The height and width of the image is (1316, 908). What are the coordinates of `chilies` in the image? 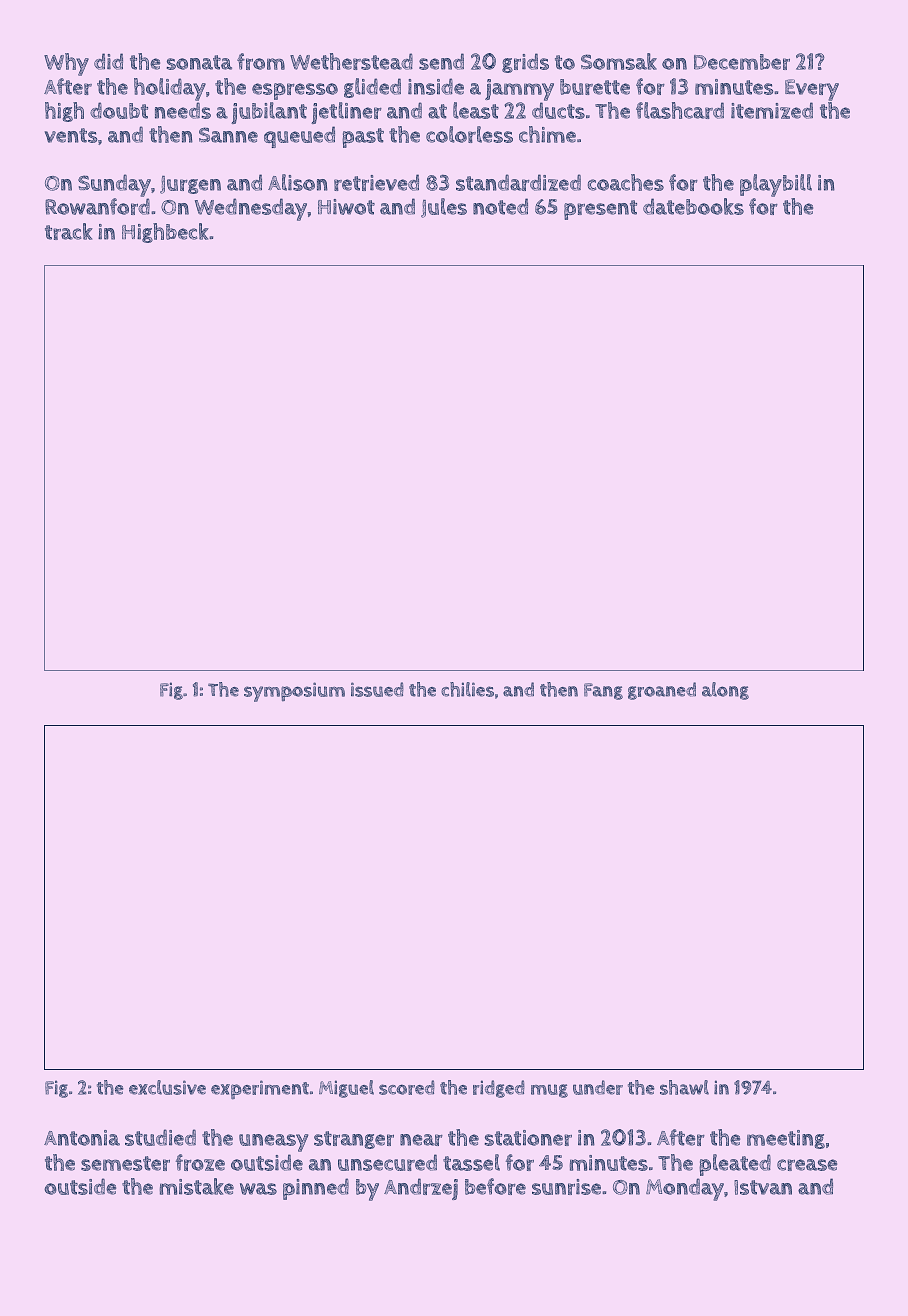 It's located at (467, 689).
